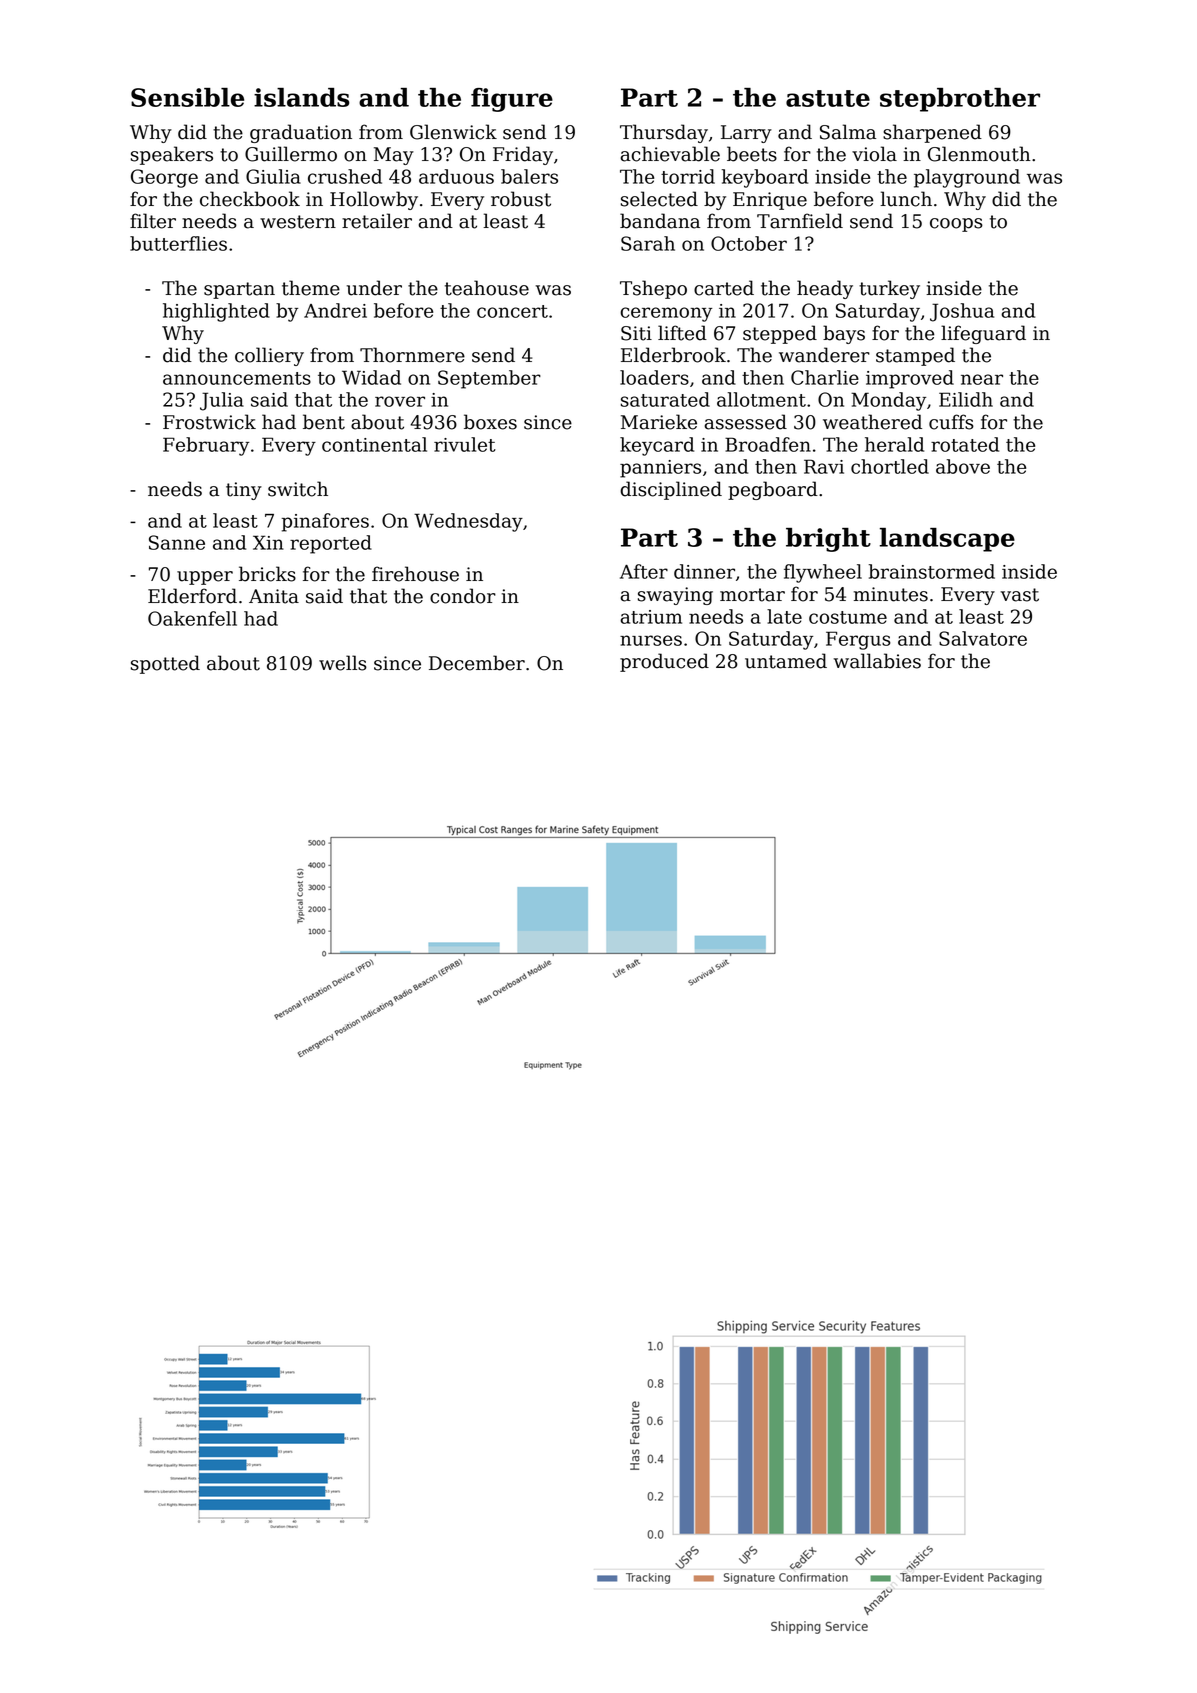 This screenshot has width=1197, height=1693. What do you see at coordinates (960, 100) in the screenshot?
I see `stepbrother` at bounding box center [960, 100].
